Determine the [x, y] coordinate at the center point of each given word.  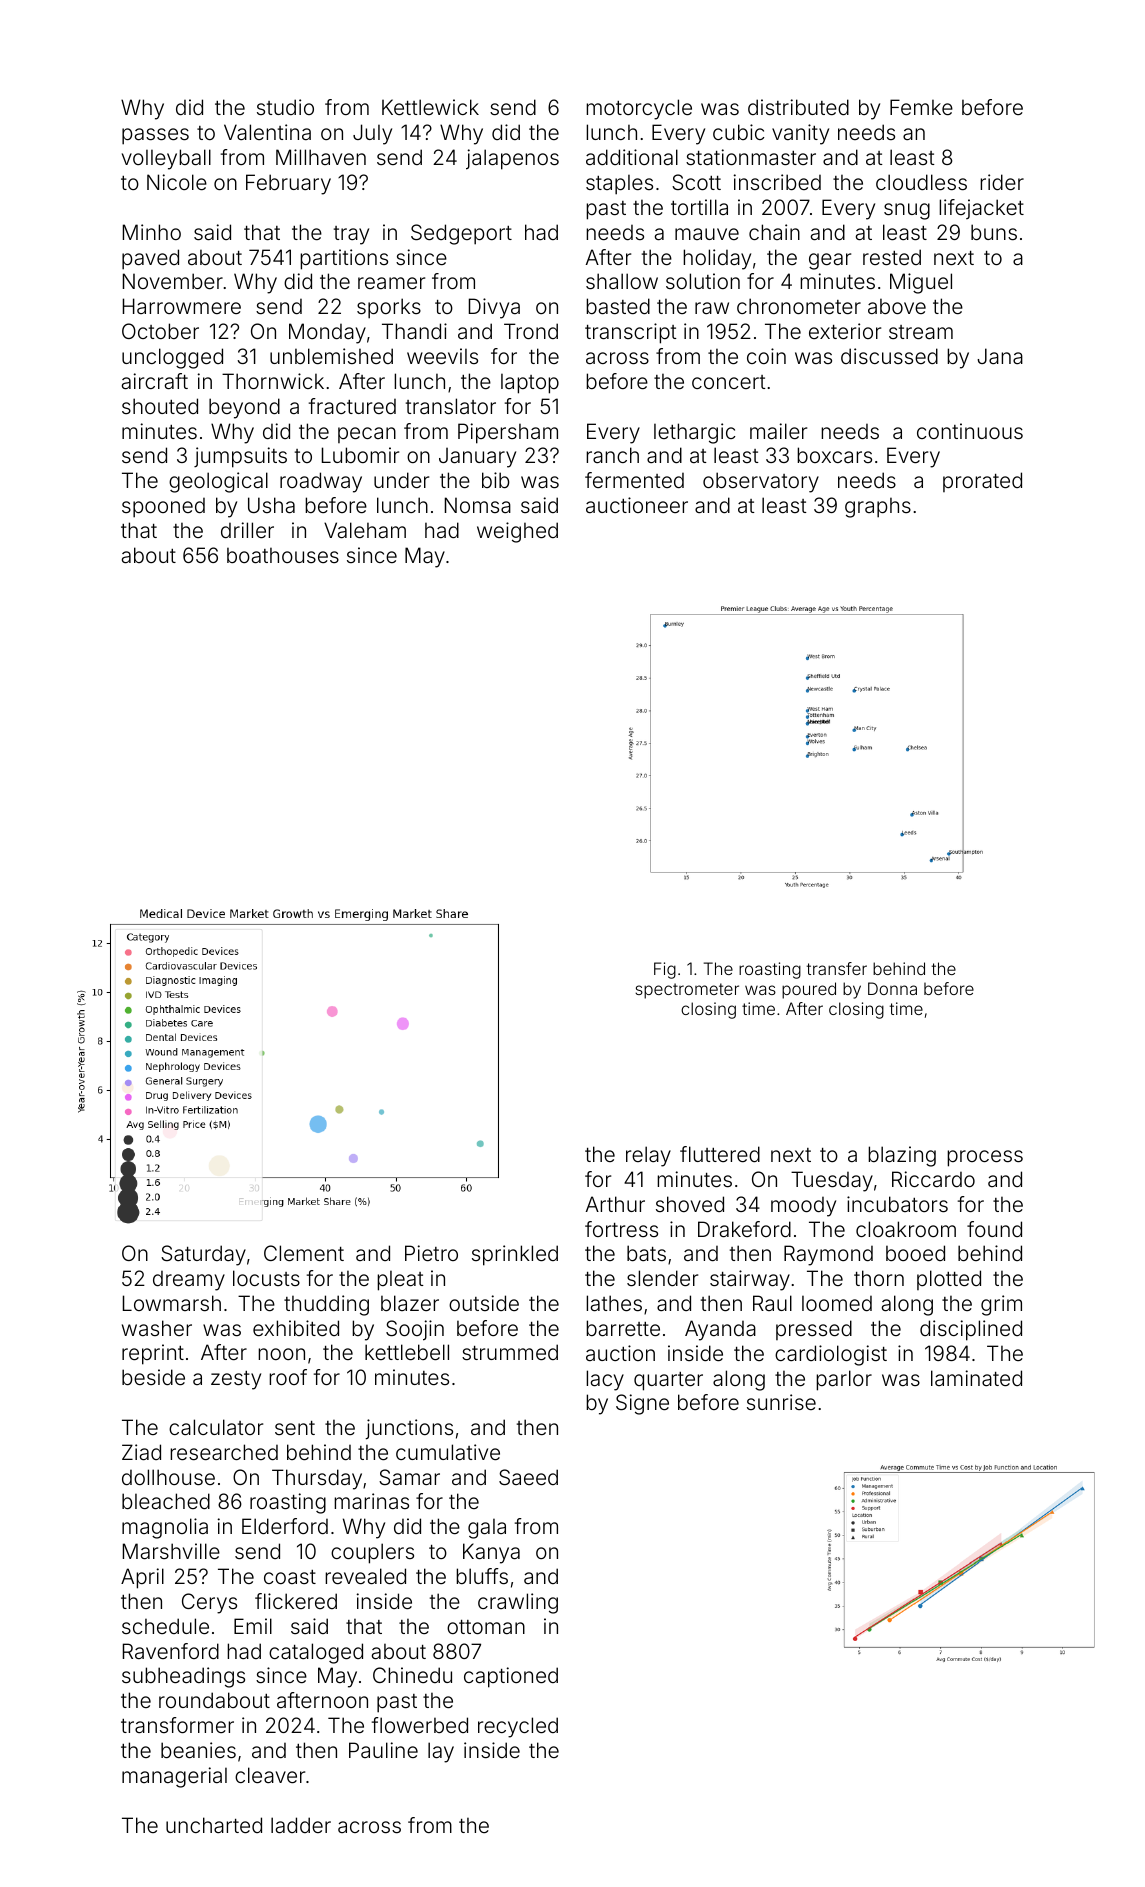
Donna [892, 988]
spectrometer [687, 991]
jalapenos [512, 159]
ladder [301, 1825]
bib [496, 480]
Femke [921, 107]
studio [285, 107]
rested [892, 257]
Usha [271, 505]
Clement [304, 1253]
